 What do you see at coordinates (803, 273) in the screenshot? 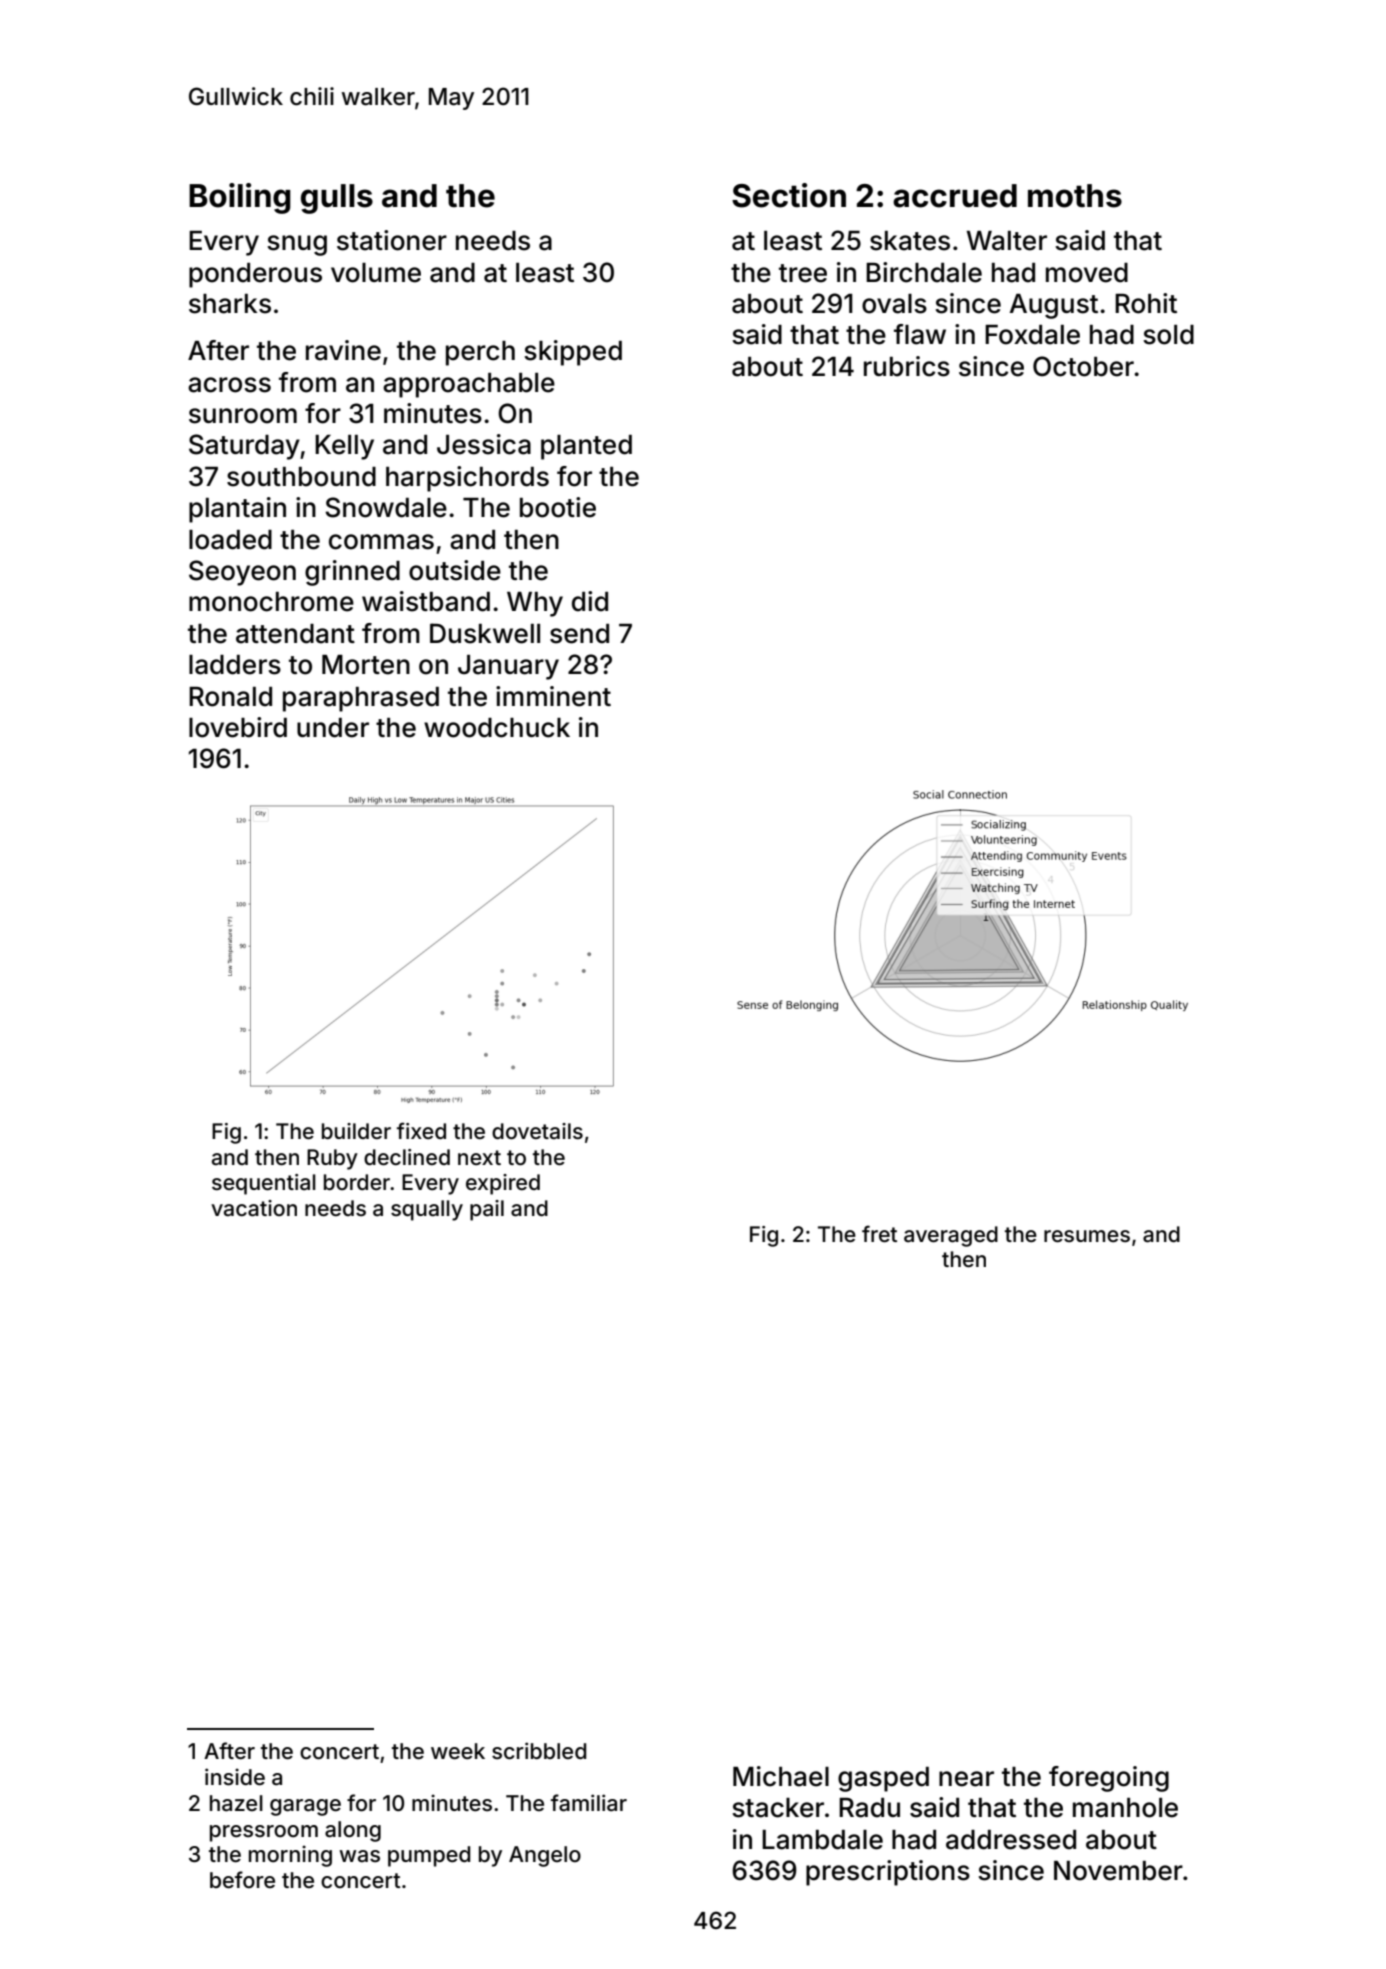
I see `tree` at bounding box center [803, 273].
